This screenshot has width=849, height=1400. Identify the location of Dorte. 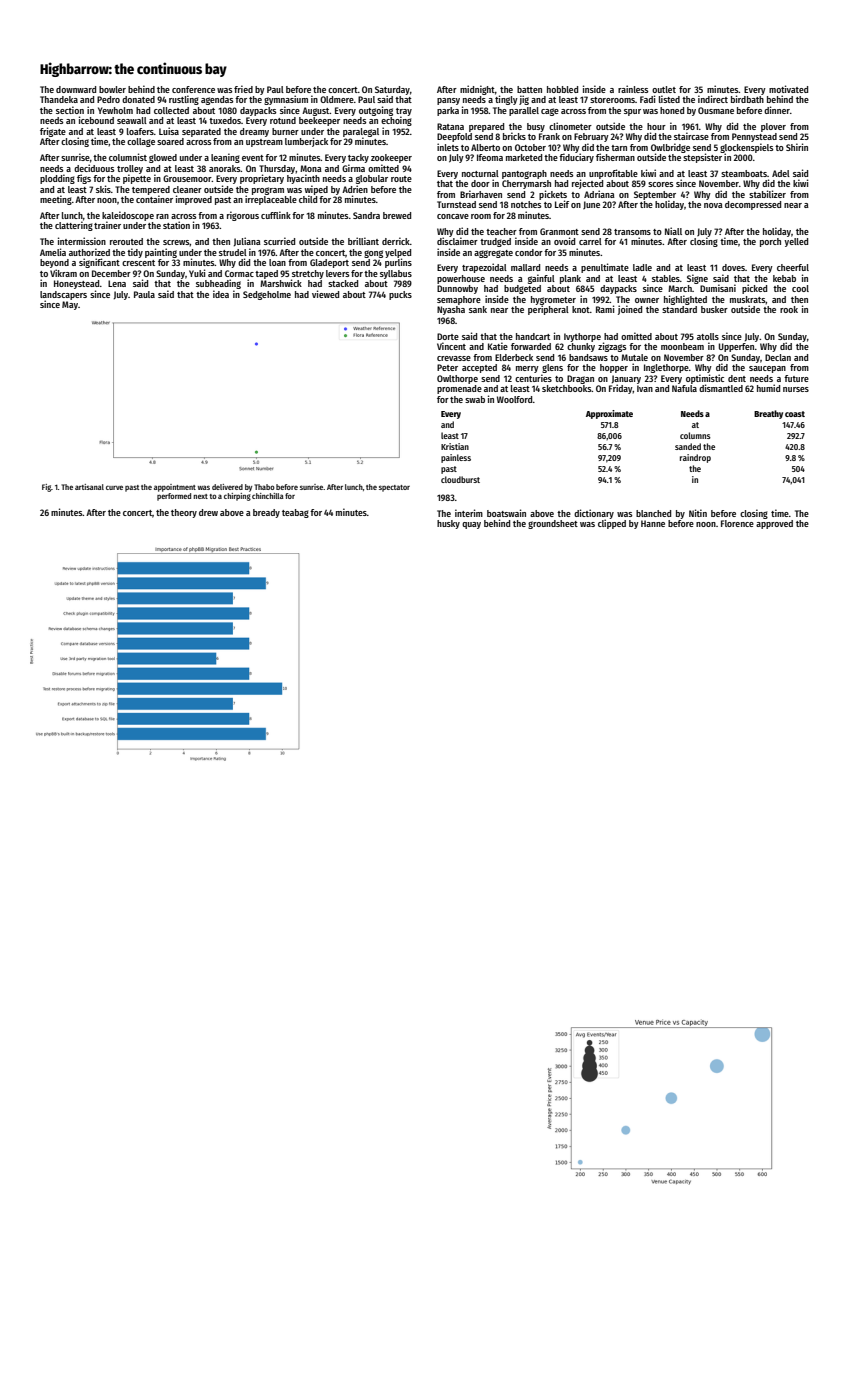
(448, 336).
